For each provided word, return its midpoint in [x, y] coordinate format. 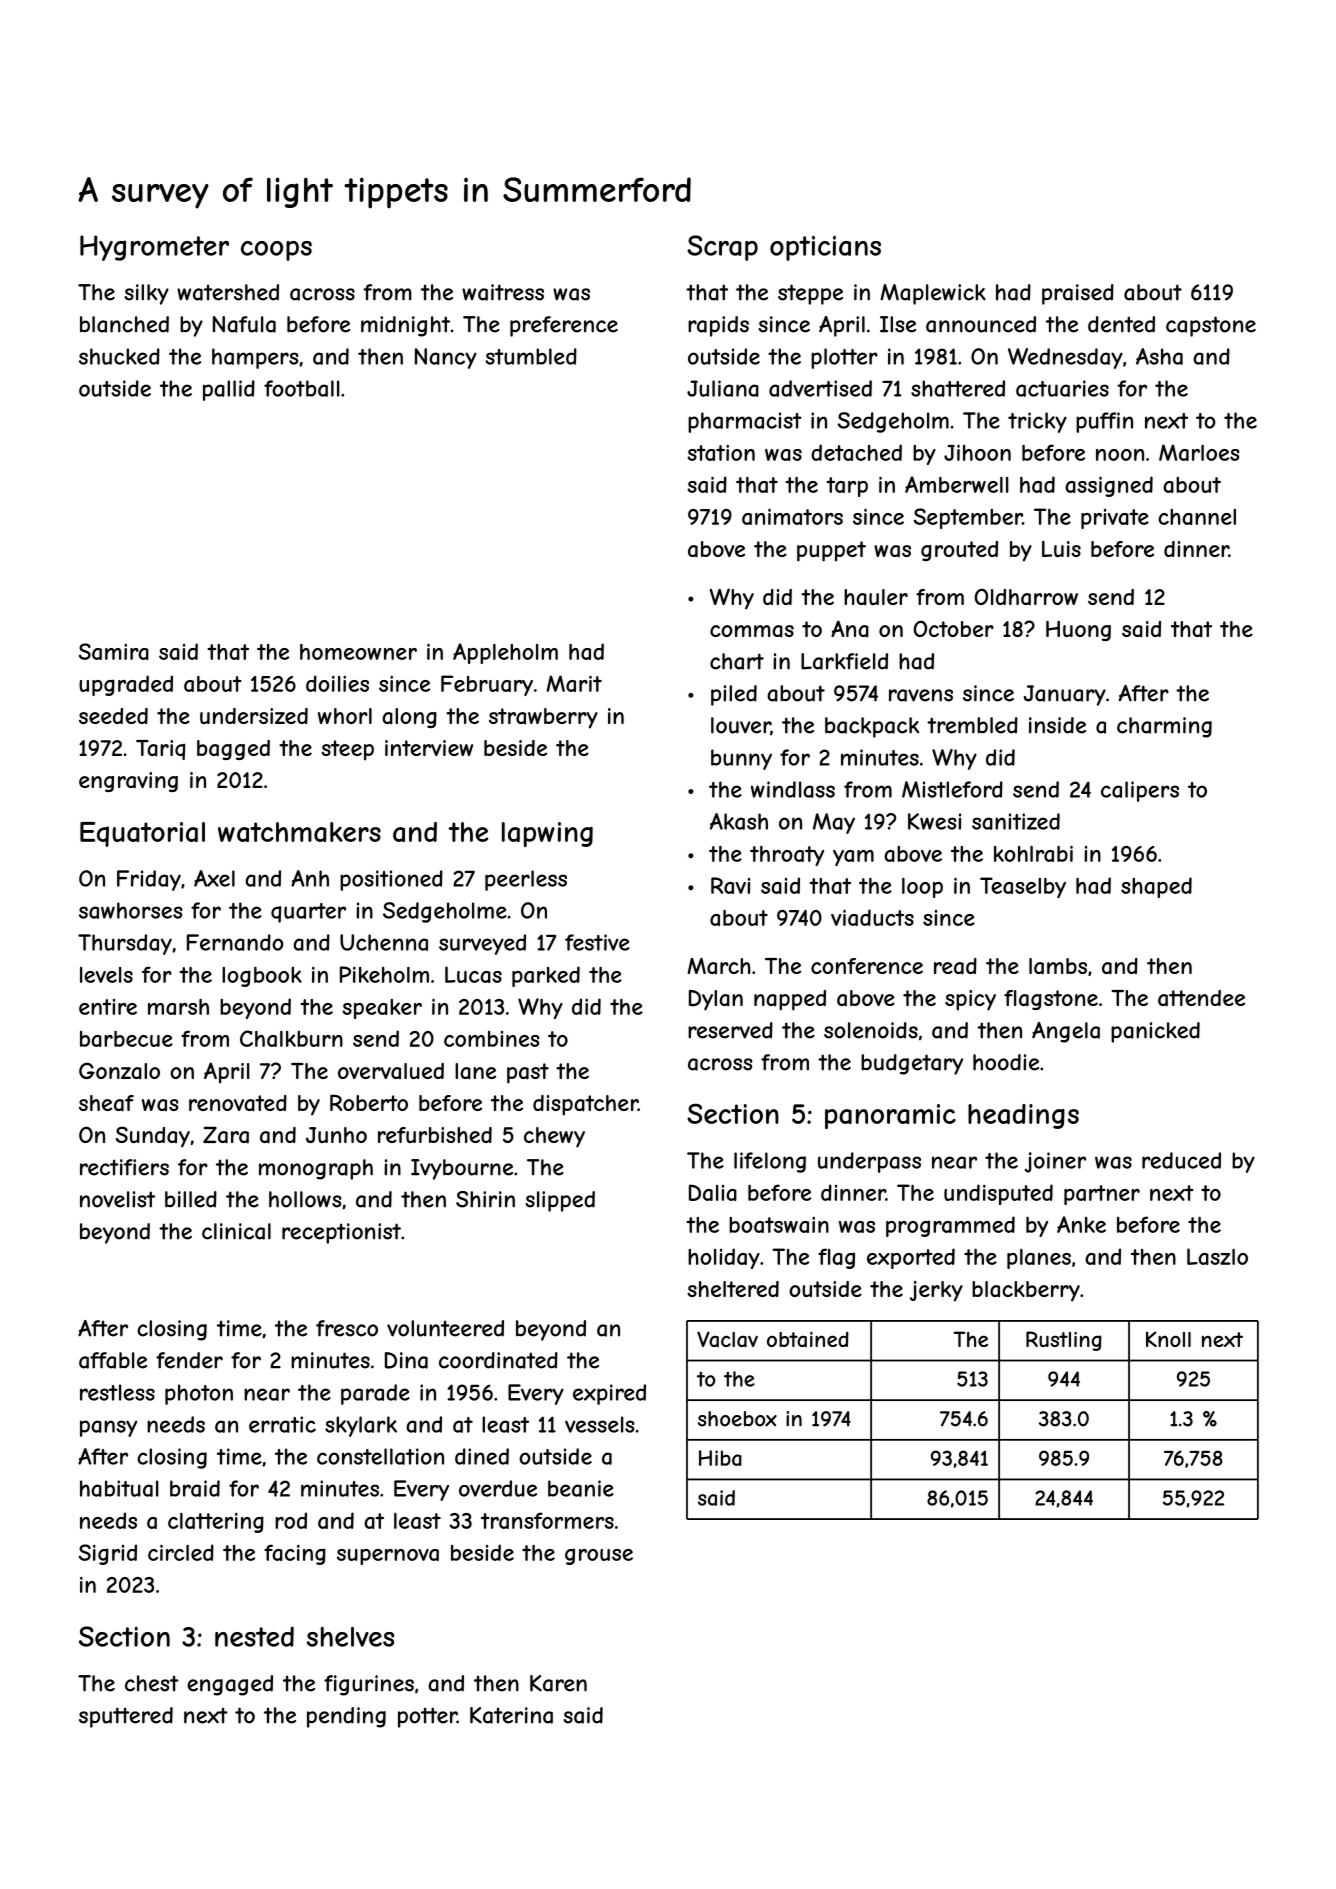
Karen [558, 1683]
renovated [238, 1103]
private [1115, 519]
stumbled [531, 356]
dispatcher [585, 1105]
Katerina [511, 1715]
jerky [936, 1291]
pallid [229, 390]
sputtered [126, 1717]
